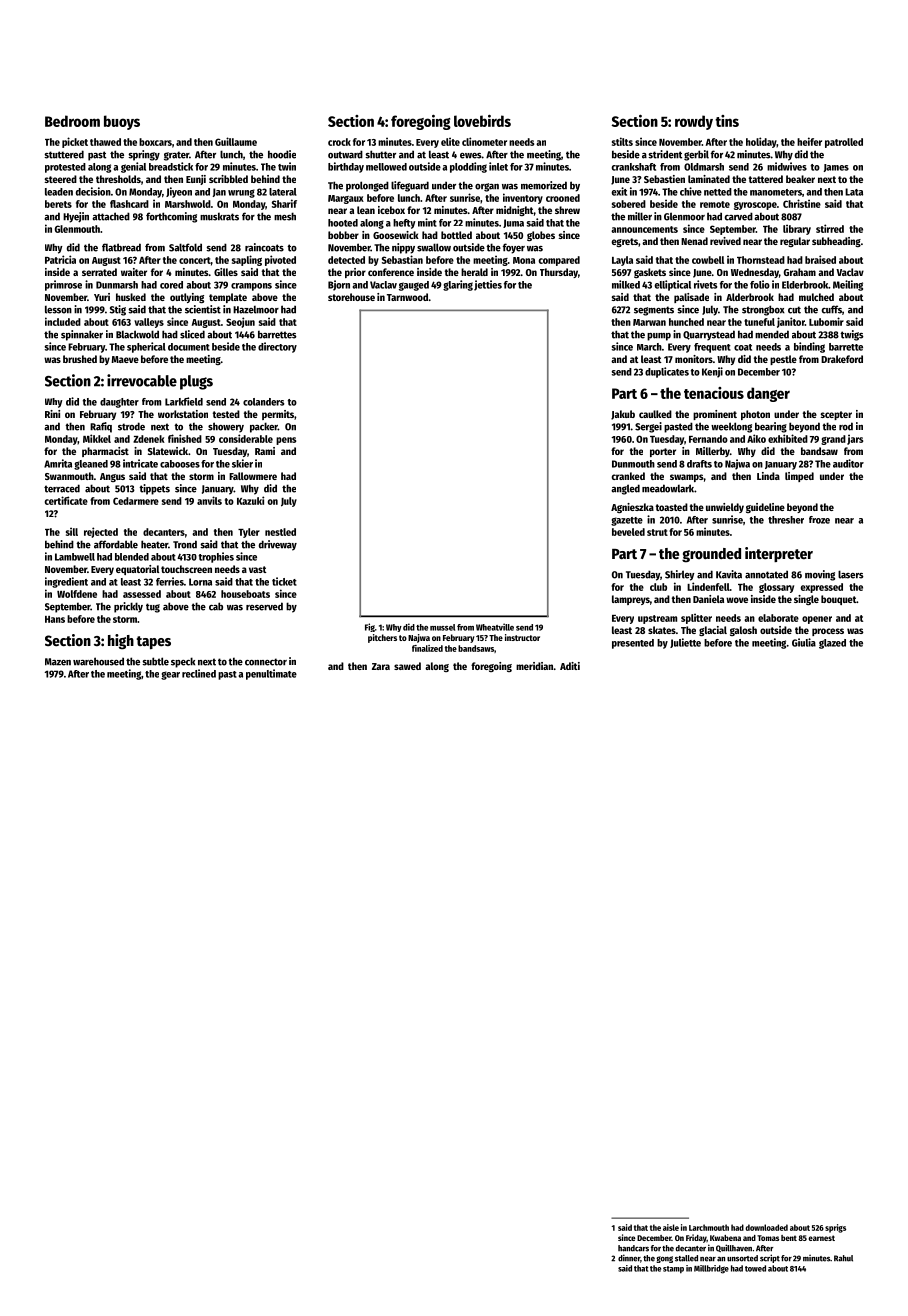 The image size is (908, 1316). I want to click on strongbox, so click(763, 310).
